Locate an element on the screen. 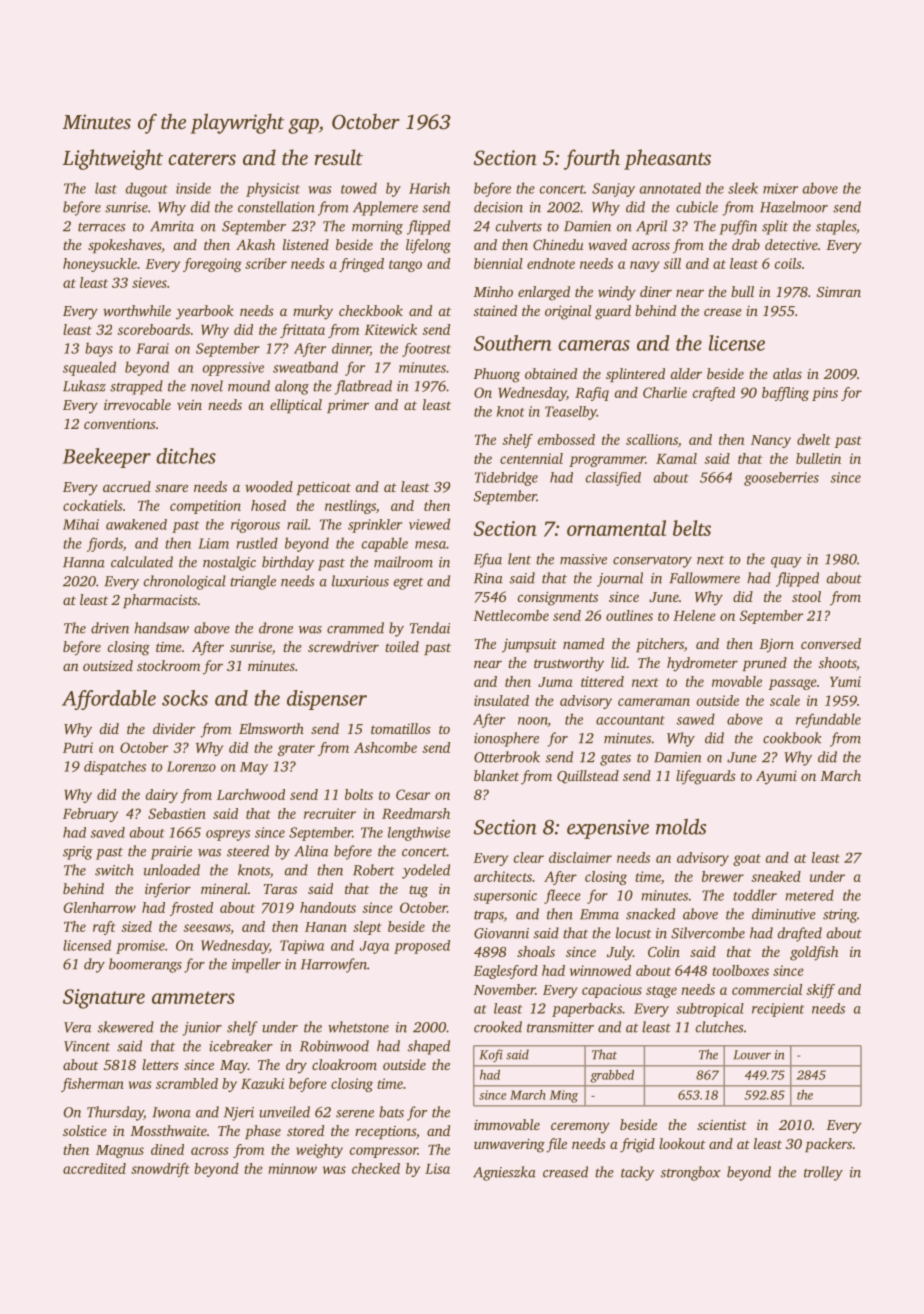 The width and height of the screenshot is (924, 1314). Lightweight is located at coordinates (112, 159).
